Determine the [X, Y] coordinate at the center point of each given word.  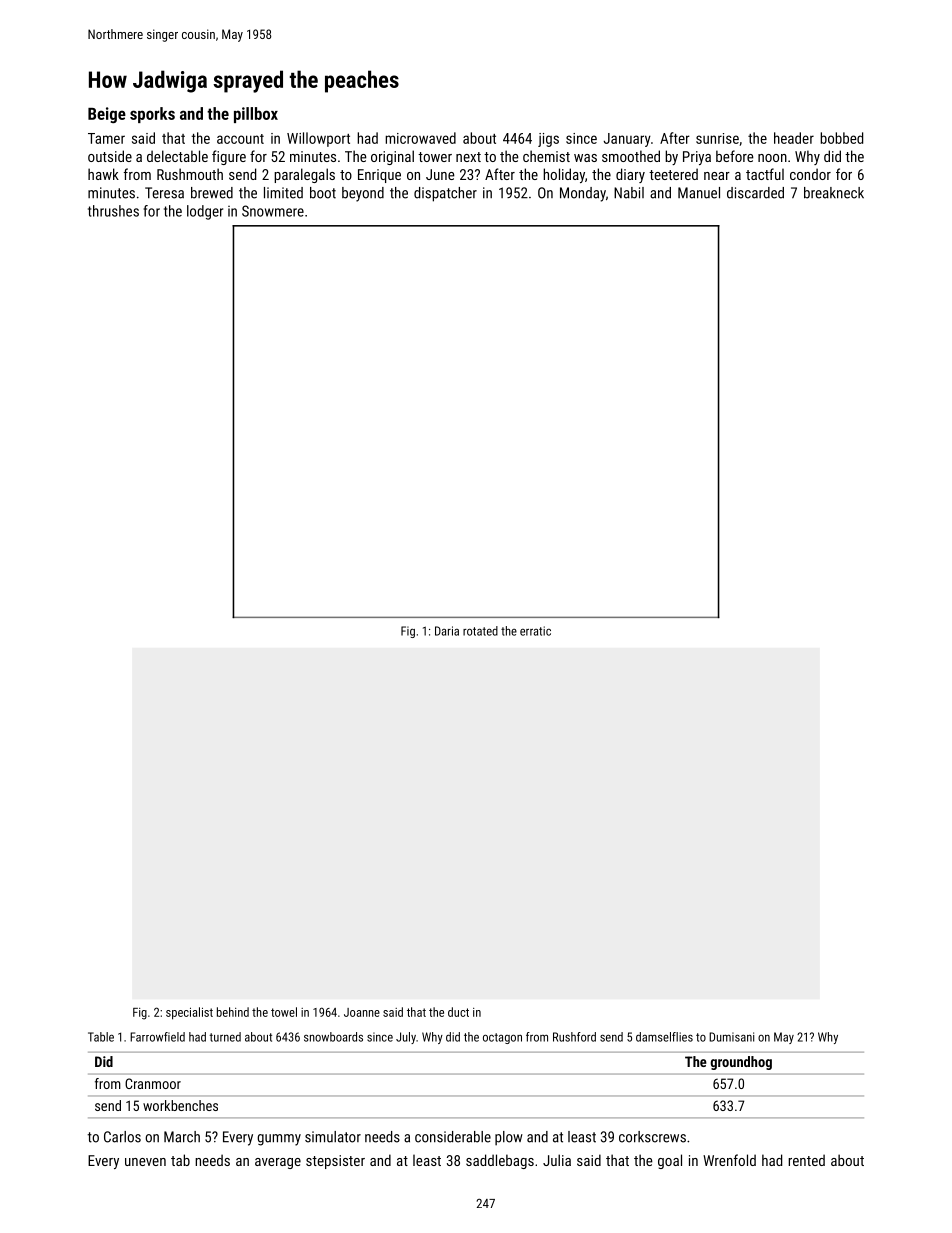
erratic [535, 631]
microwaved [420, 138]
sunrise [717, 138]
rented [806, 1160]
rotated [480, 631]
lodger [205, 212]
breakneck [834, 193]
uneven [145, 1162]
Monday [583, 194]
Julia [557, 1160]
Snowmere [273, 211]
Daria [447, 631]
